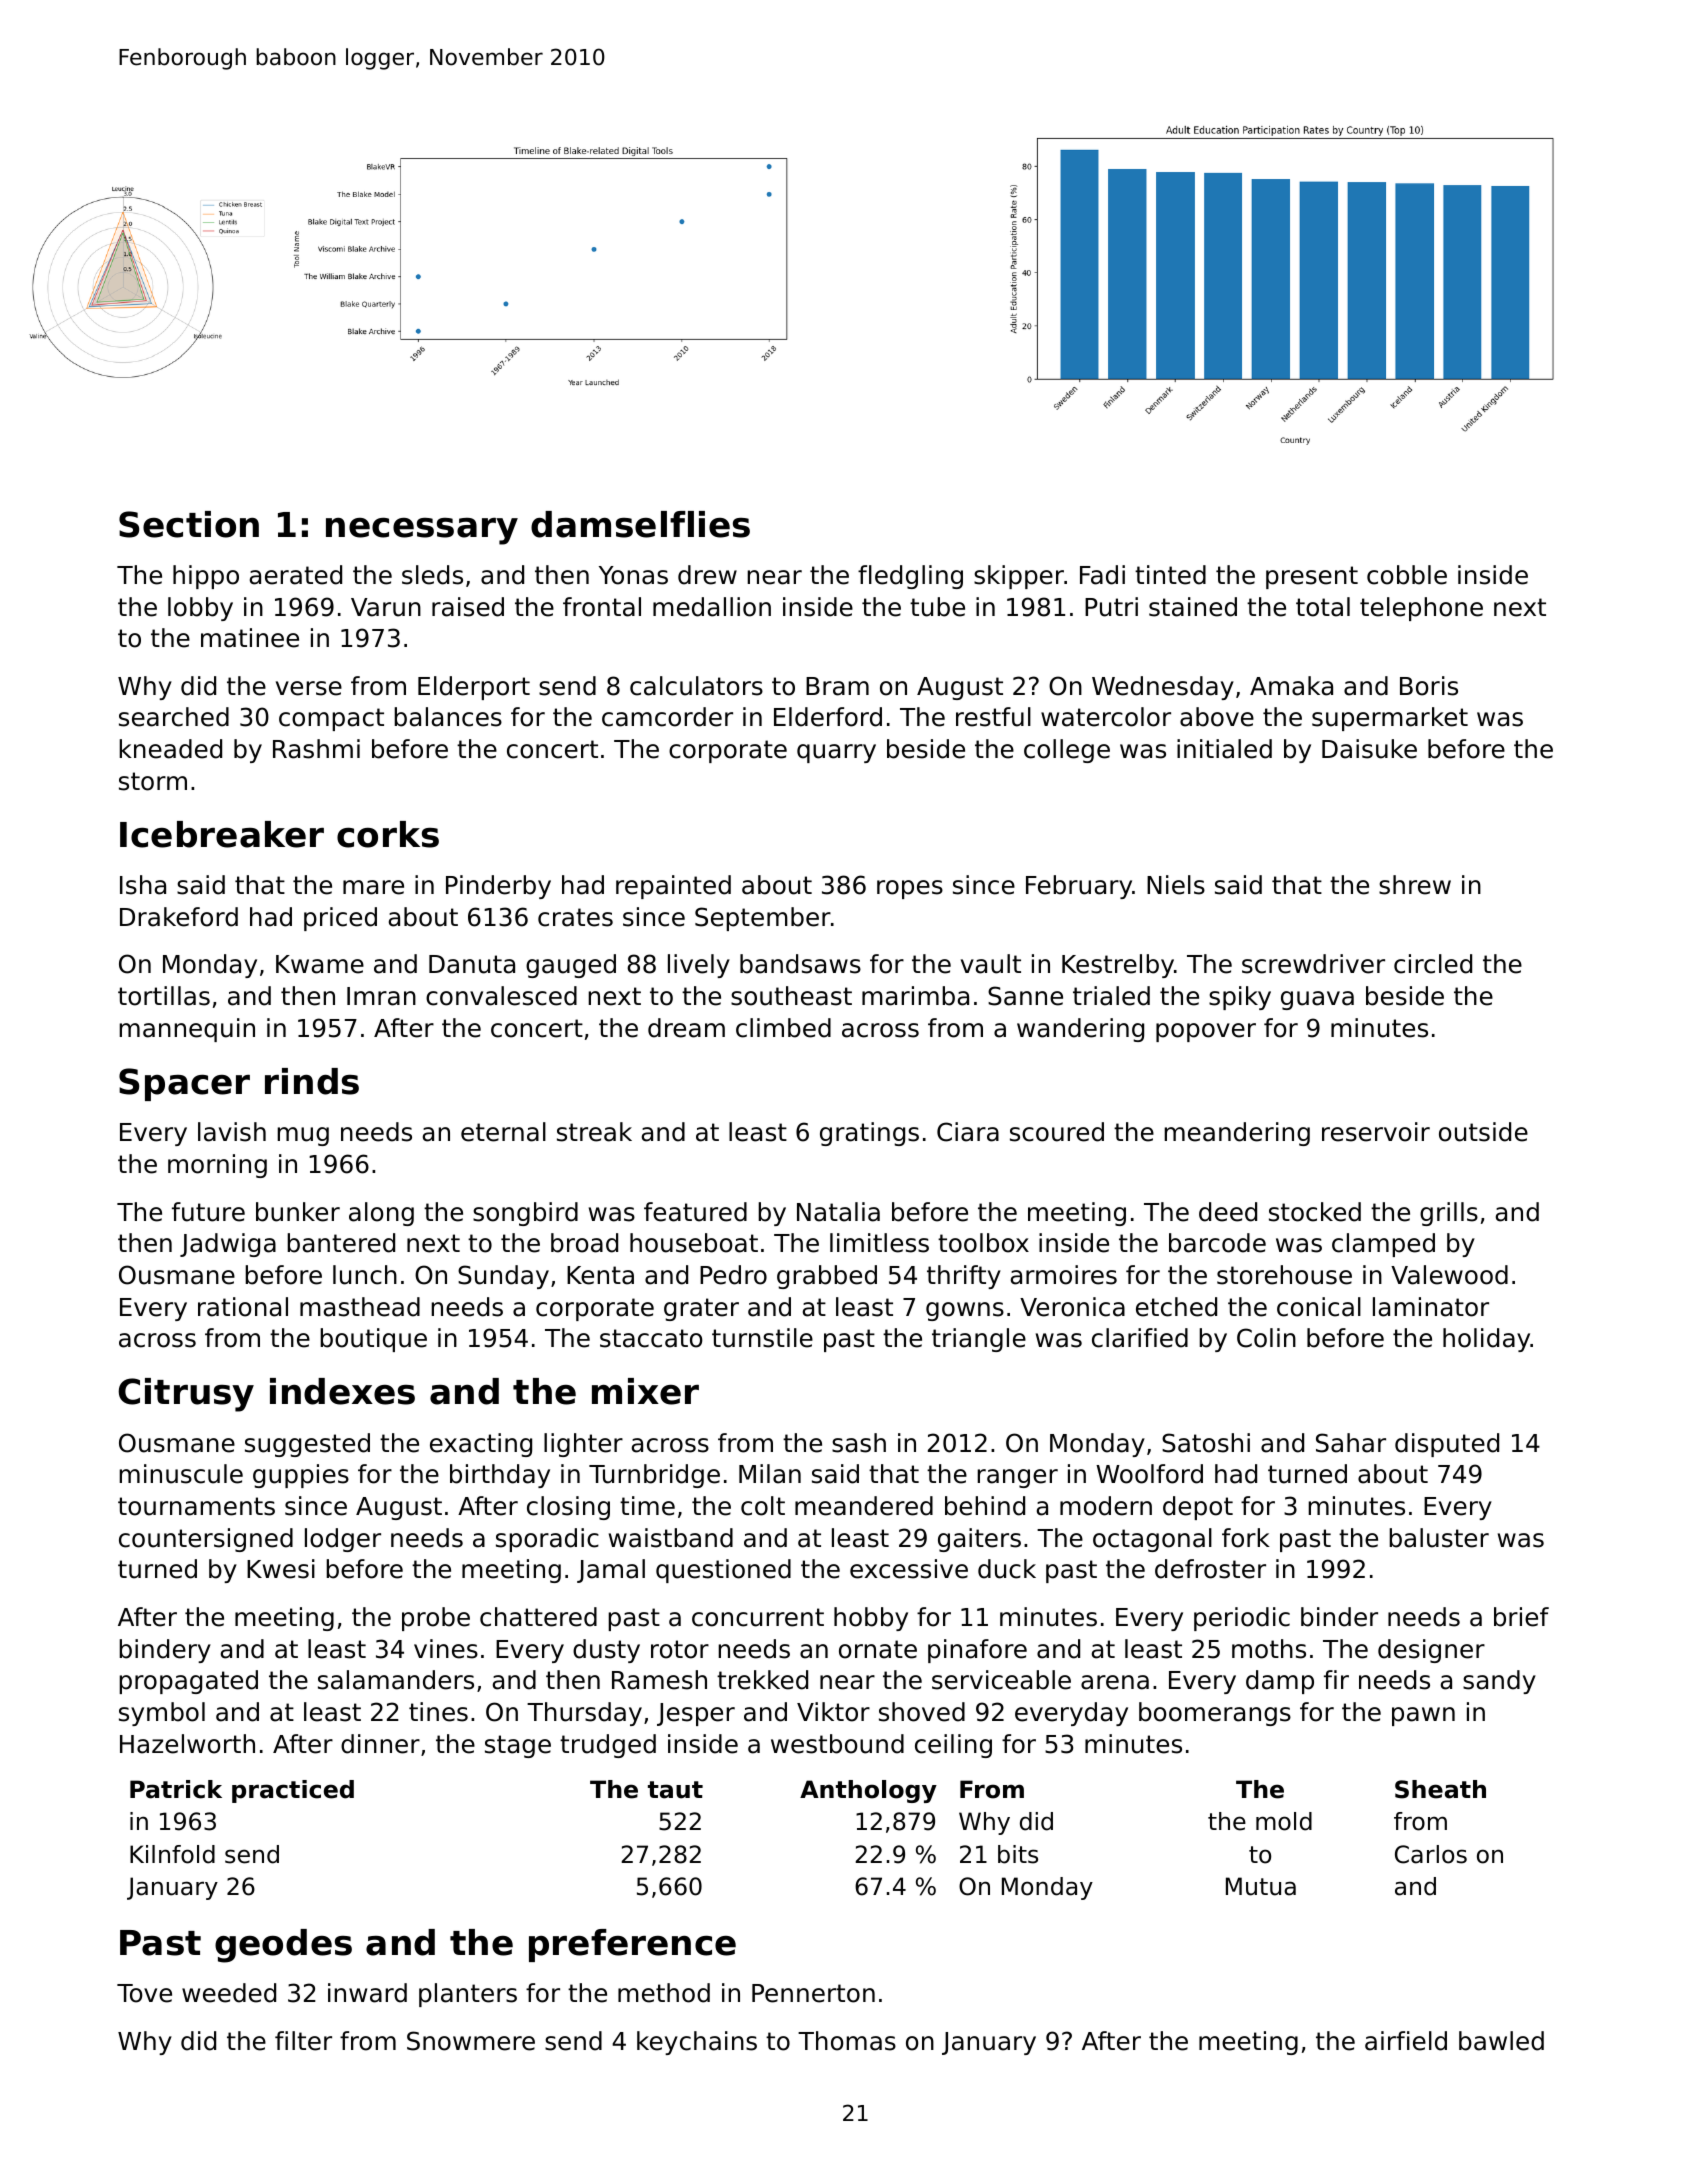  I want to click on Section, so click(189, 524).
